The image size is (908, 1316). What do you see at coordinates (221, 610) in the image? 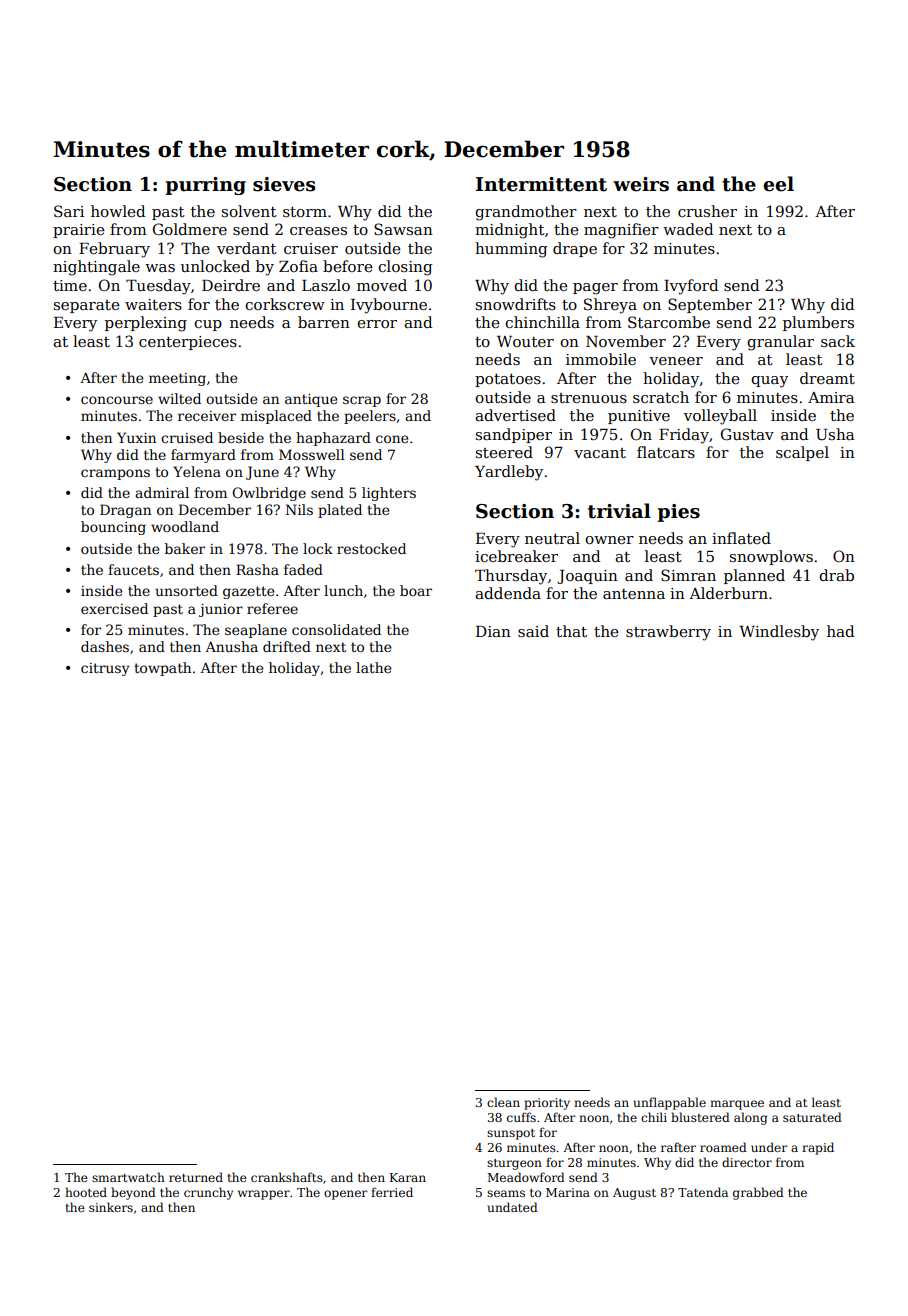
I see `junior` at bounding box center [221, 610].
